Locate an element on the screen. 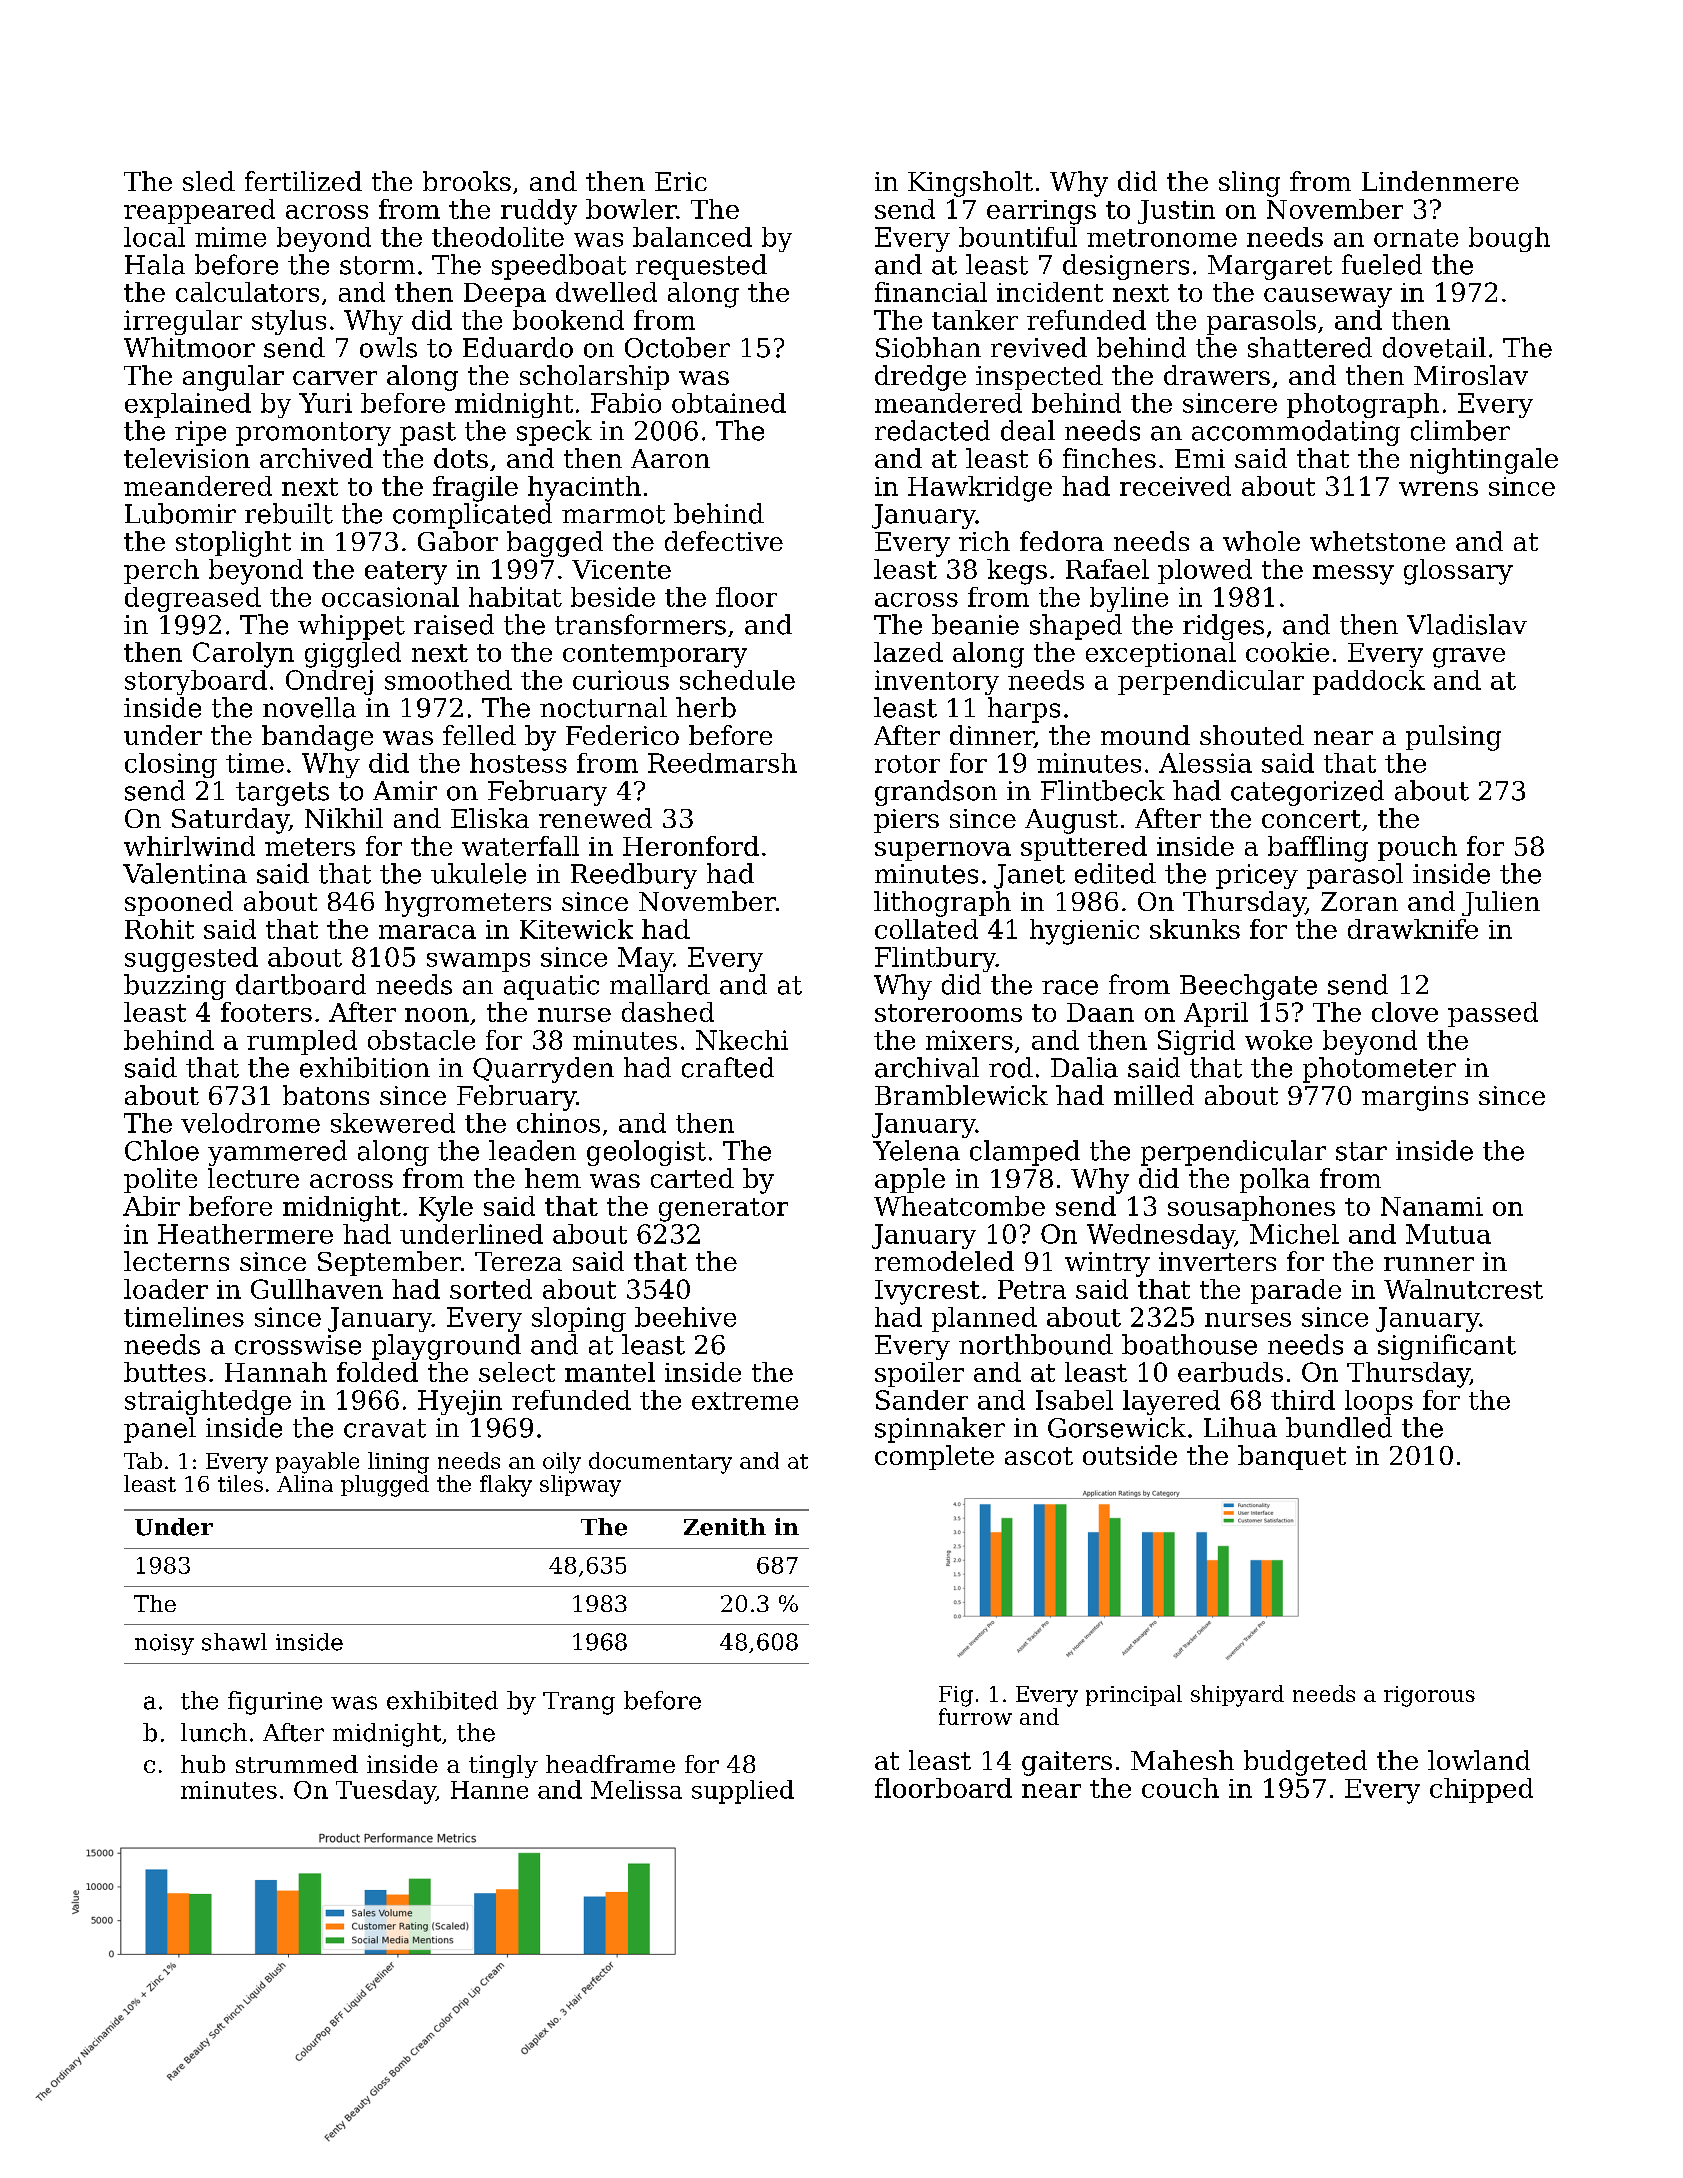 The height and width of the screenshot is (2178, 1683). Hawkridge is located at coordinates (980, 489).
